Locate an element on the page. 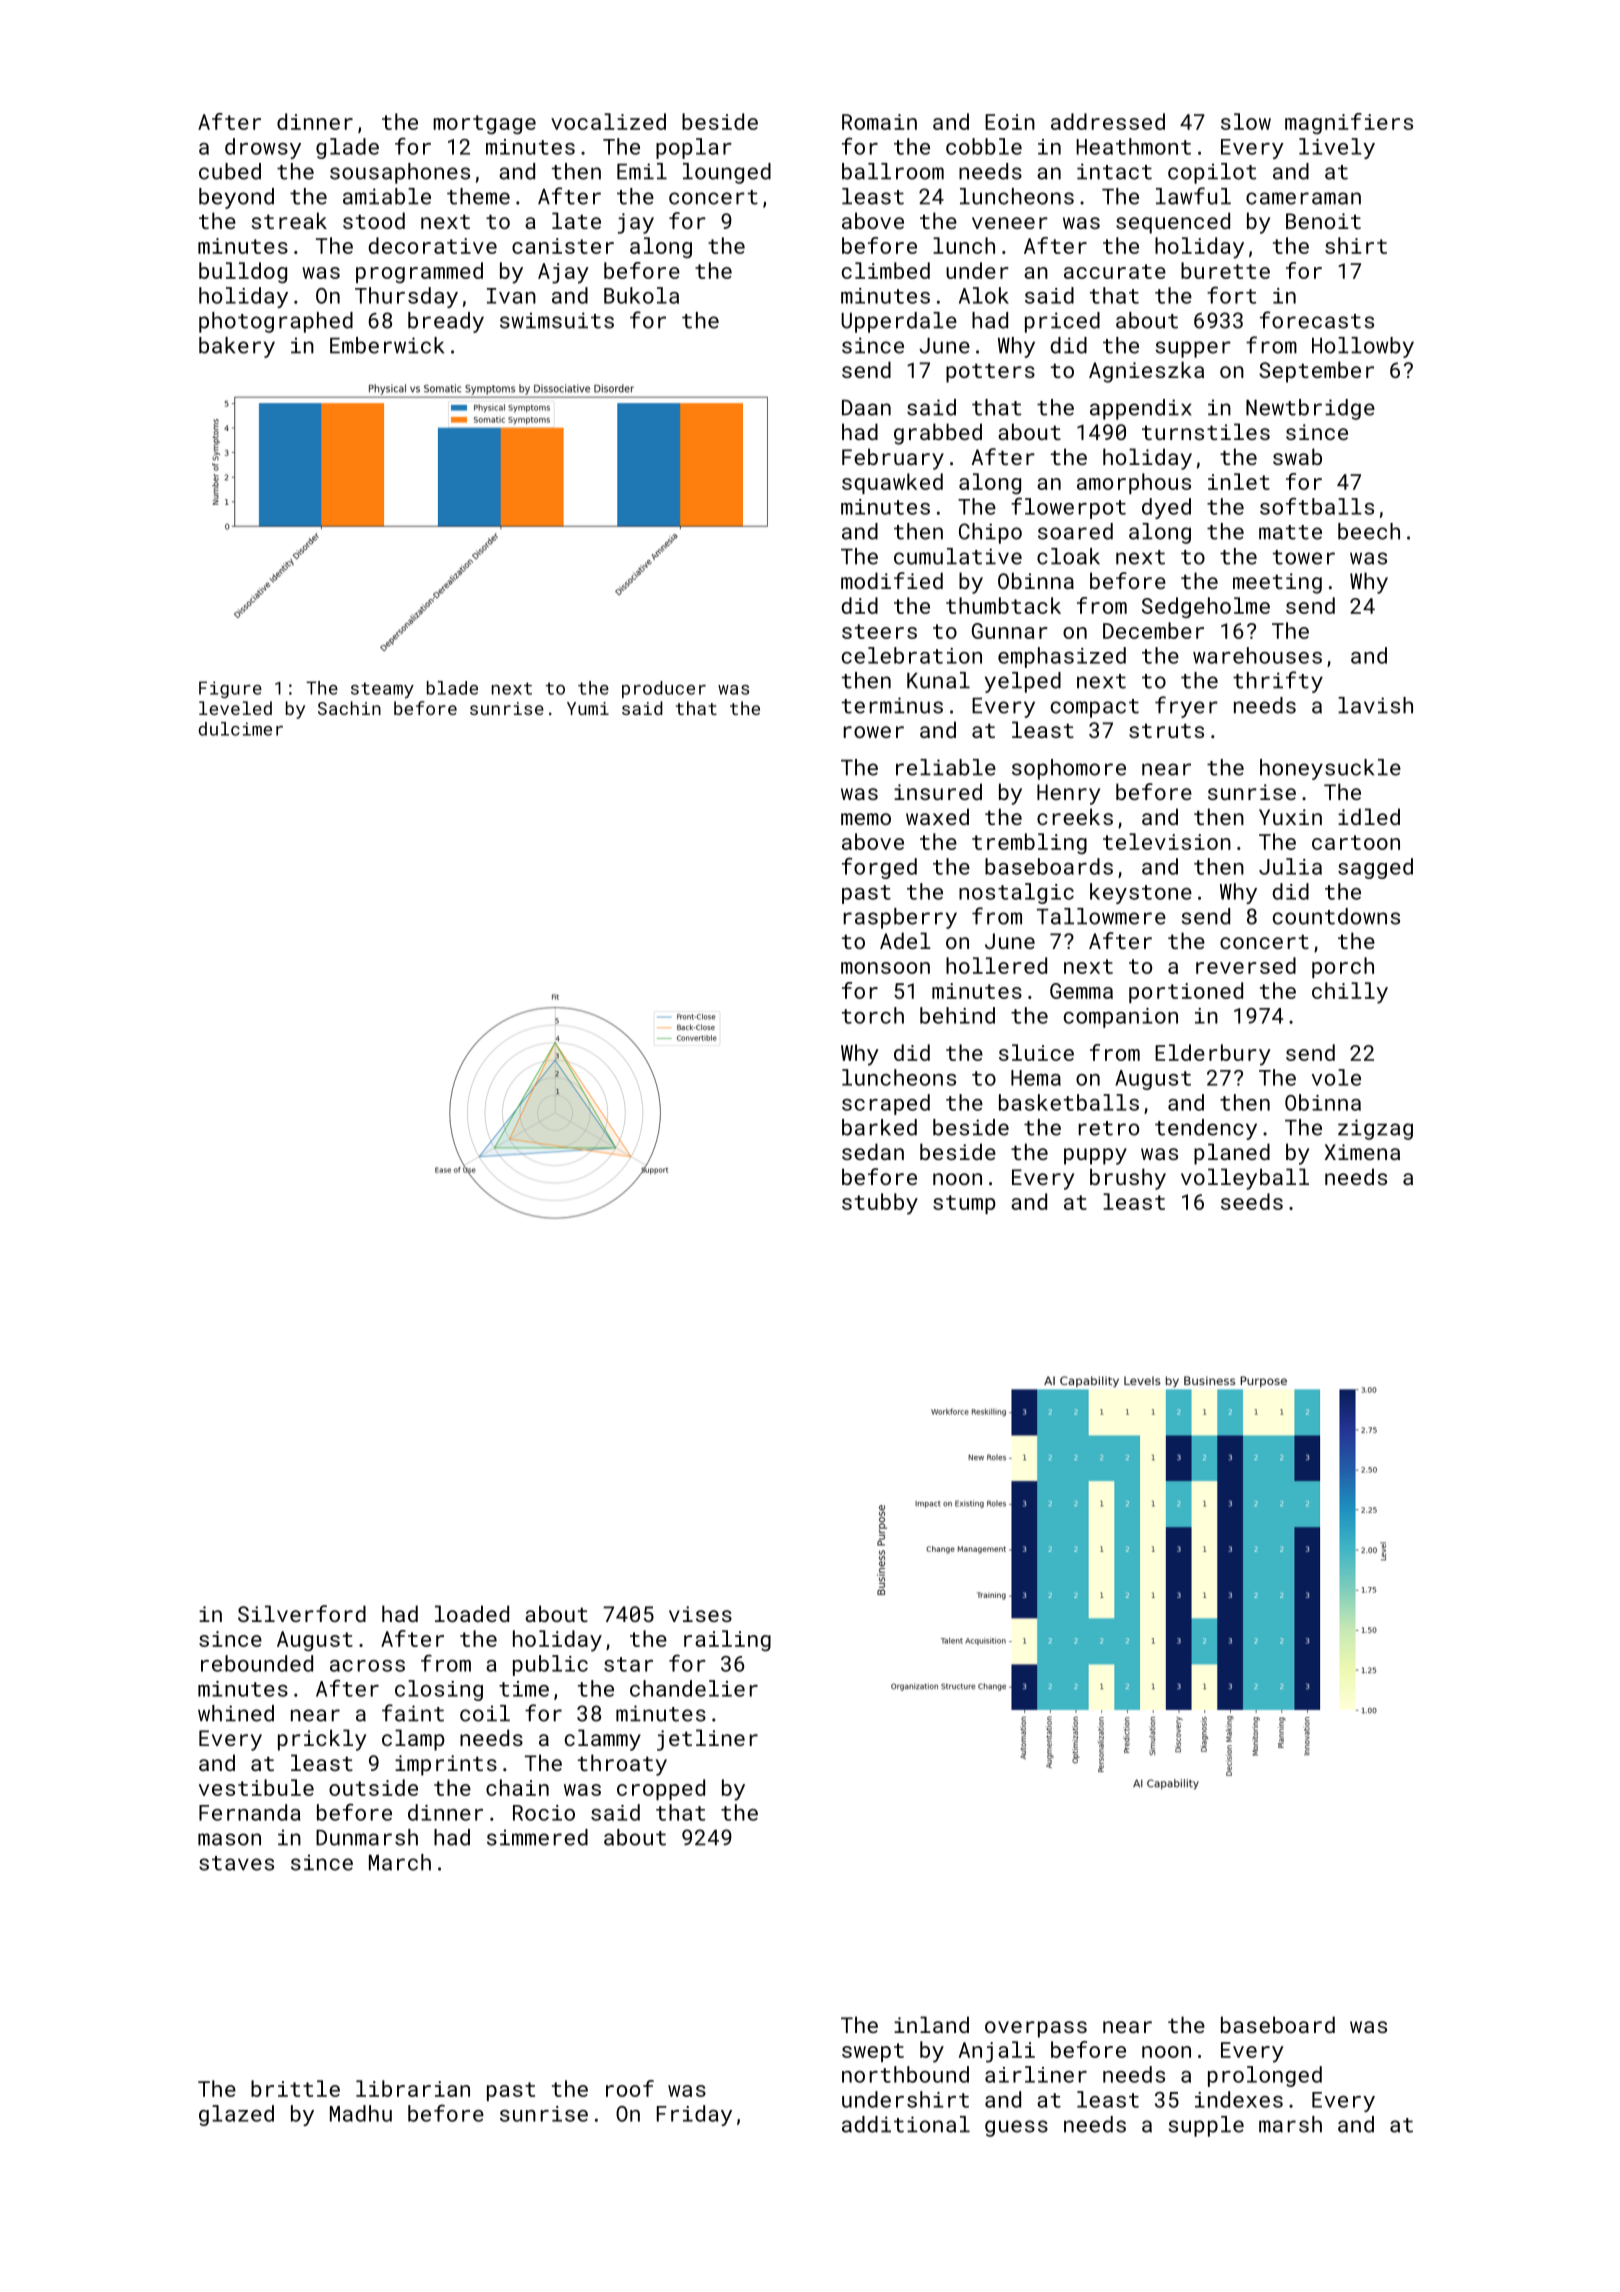 The height and width of the document is (2292, 1620). staves is located at coordinates (236, 1863).
